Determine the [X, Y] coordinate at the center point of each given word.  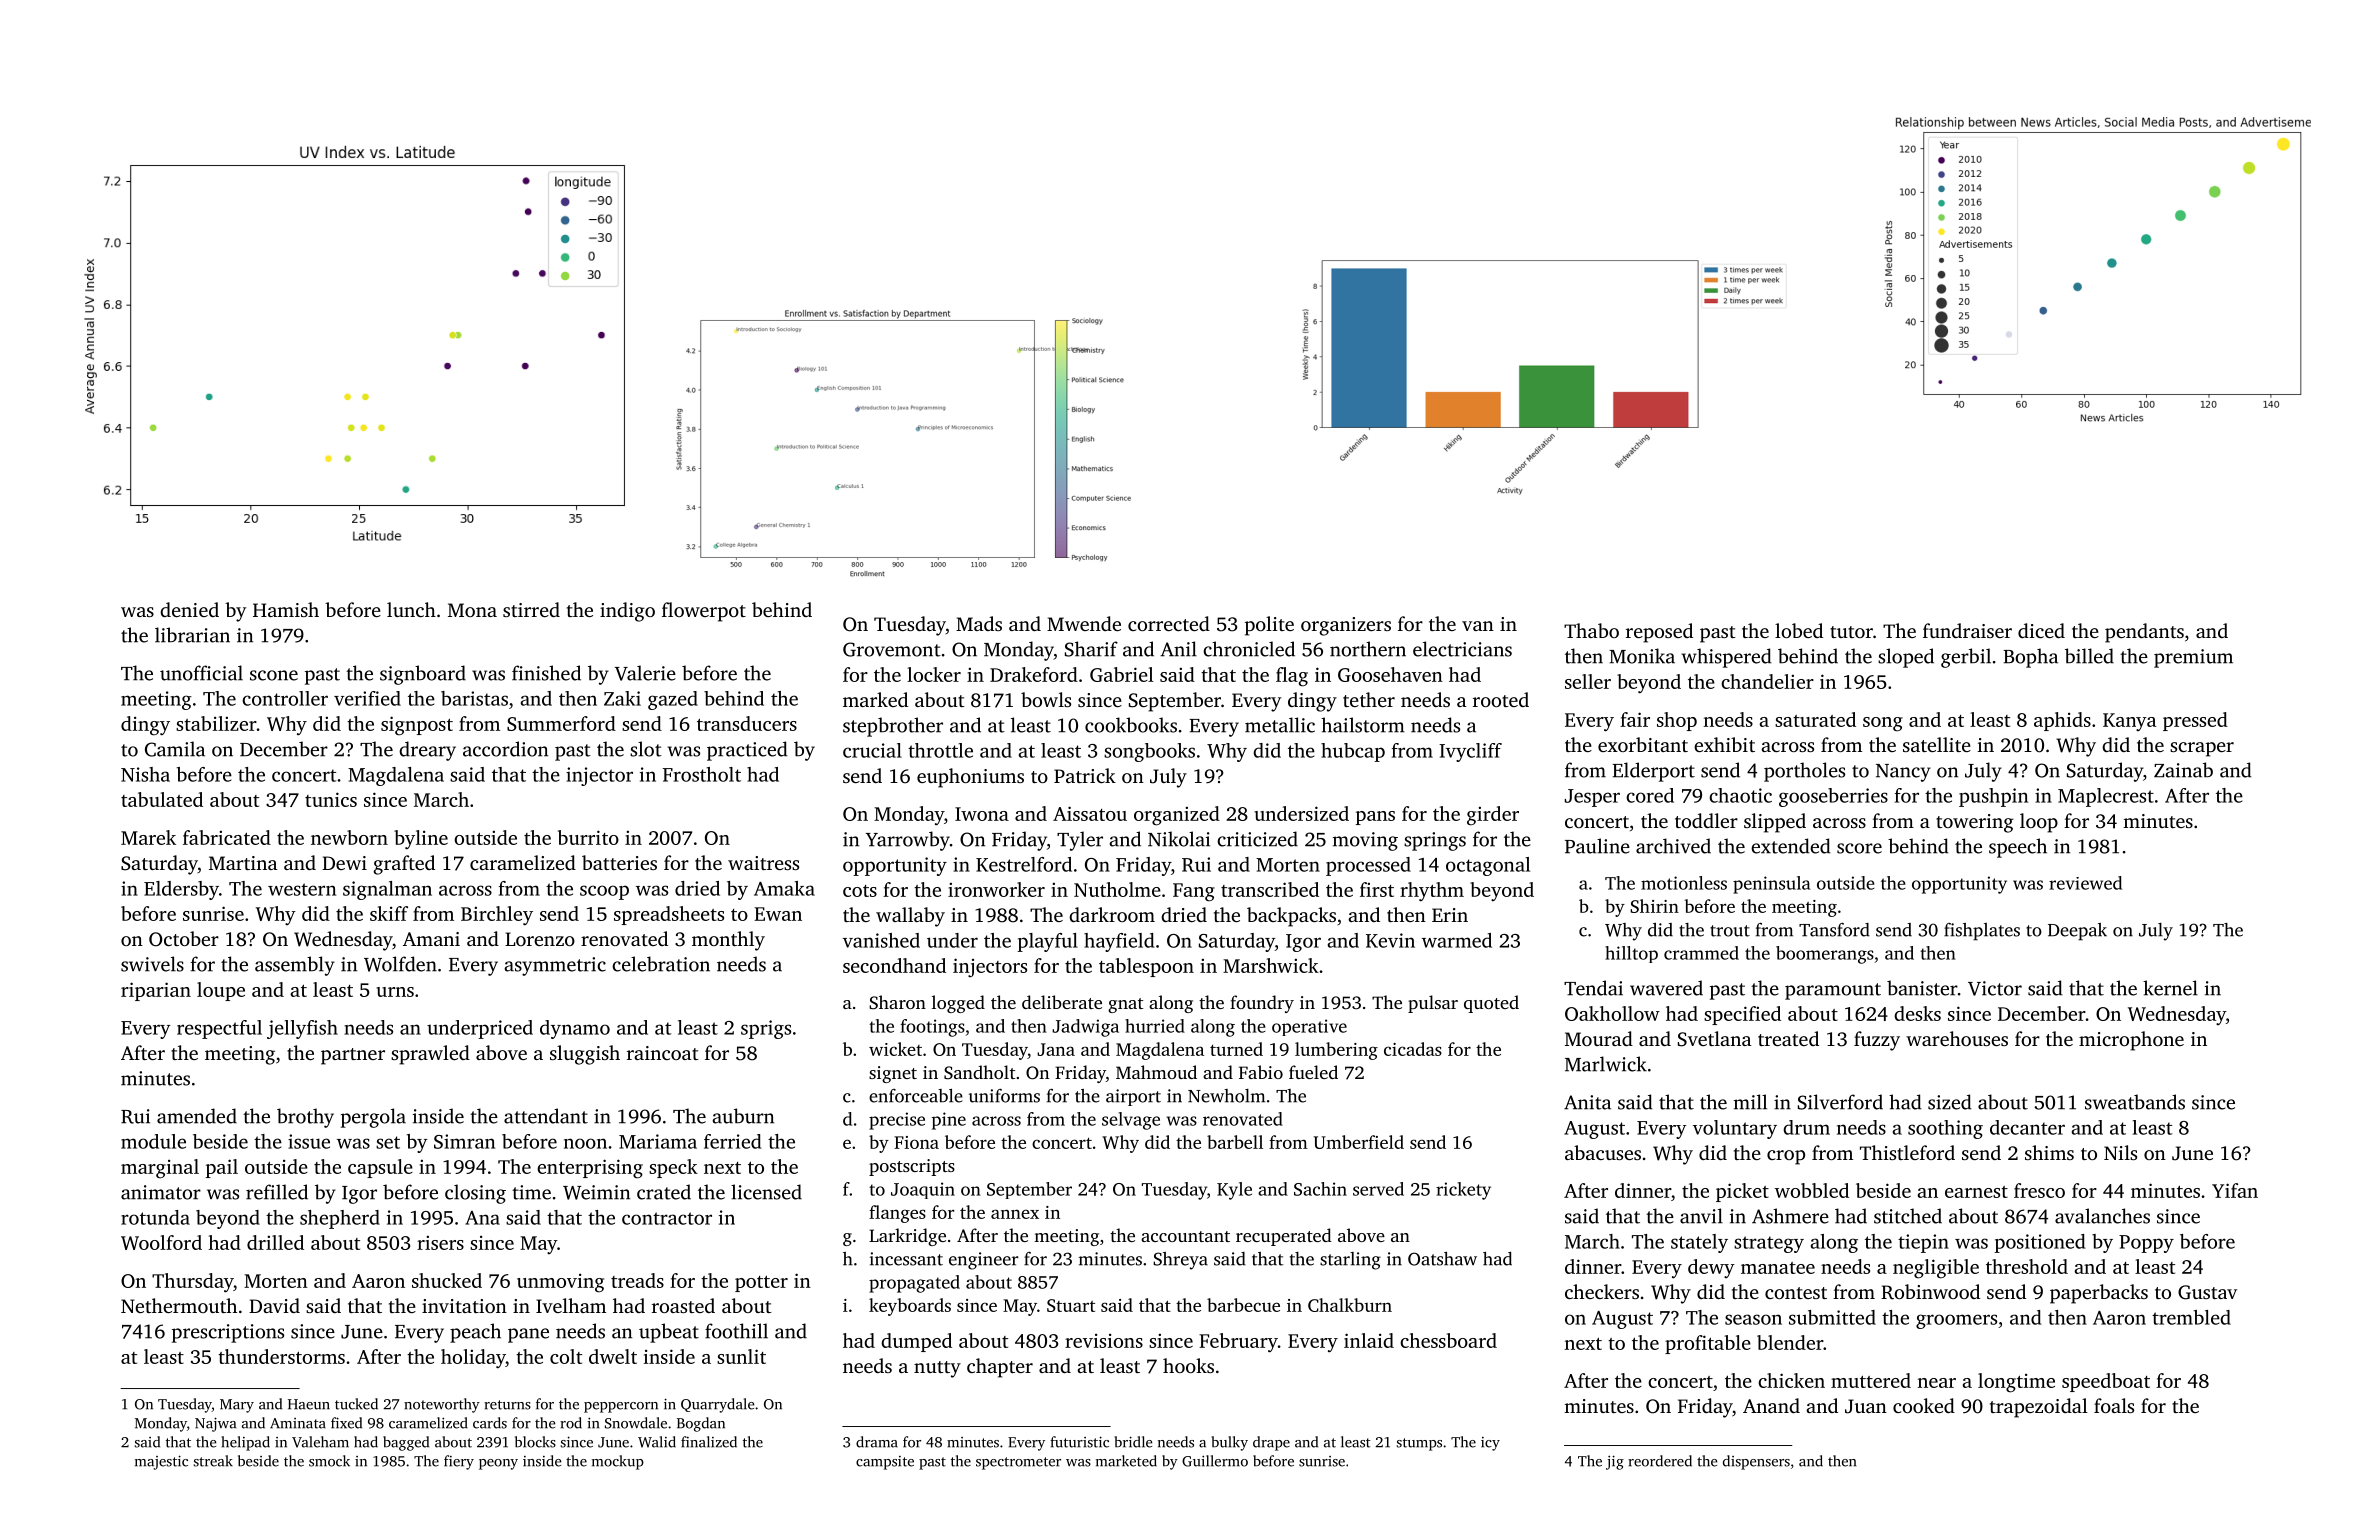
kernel [2170, 988]
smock [329, 1461]
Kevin [1390, 940]
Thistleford [1907, 1152]
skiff [389, 913]
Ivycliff [1470, 752]
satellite [1937, 744]
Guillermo [1215, 1461]
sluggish [585, 1055]
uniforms [1004, 1096]
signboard [423, 675]
